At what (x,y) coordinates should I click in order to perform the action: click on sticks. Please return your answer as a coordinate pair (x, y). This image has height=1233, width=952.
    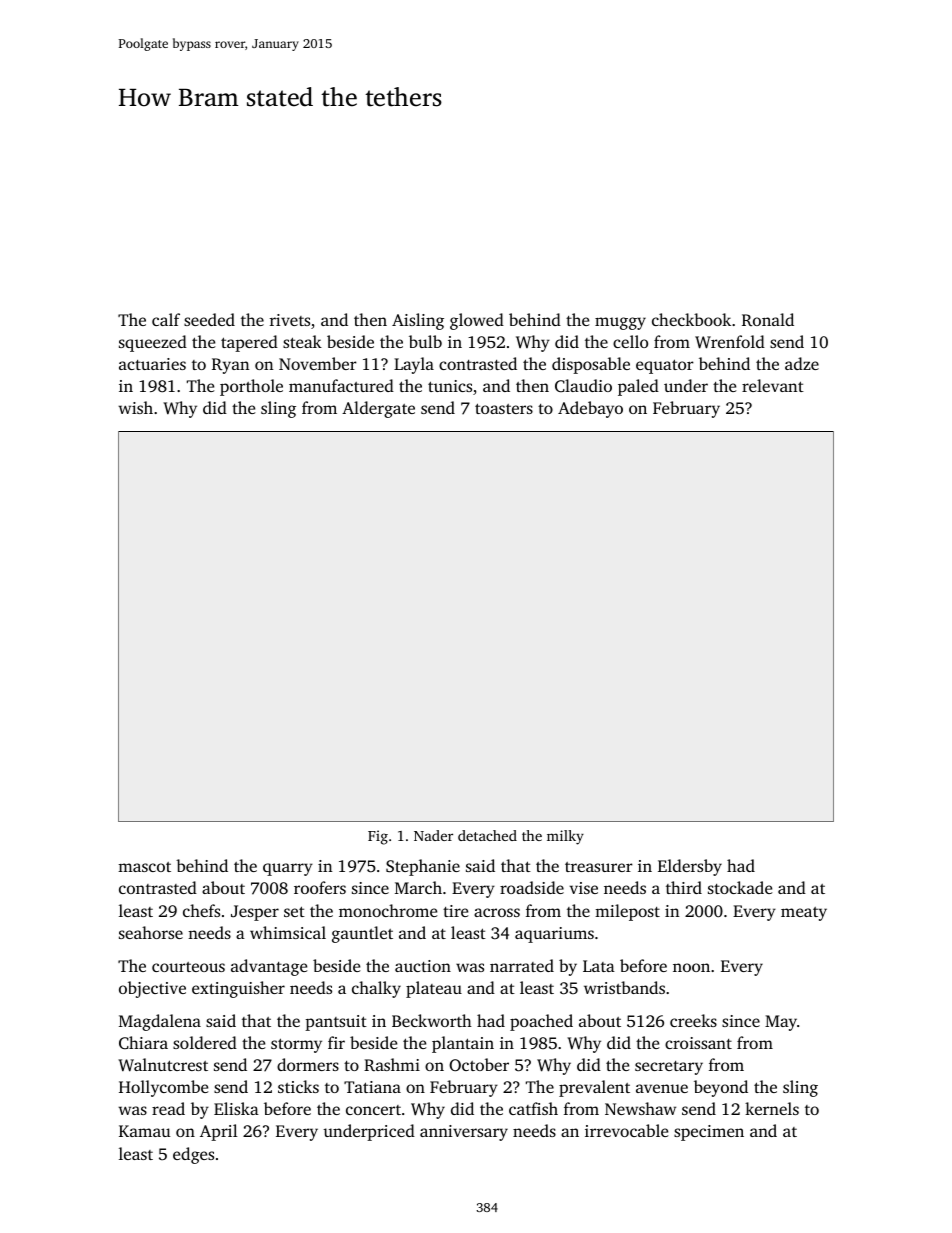
    Looking at the image, I should click on (298, 1086).
